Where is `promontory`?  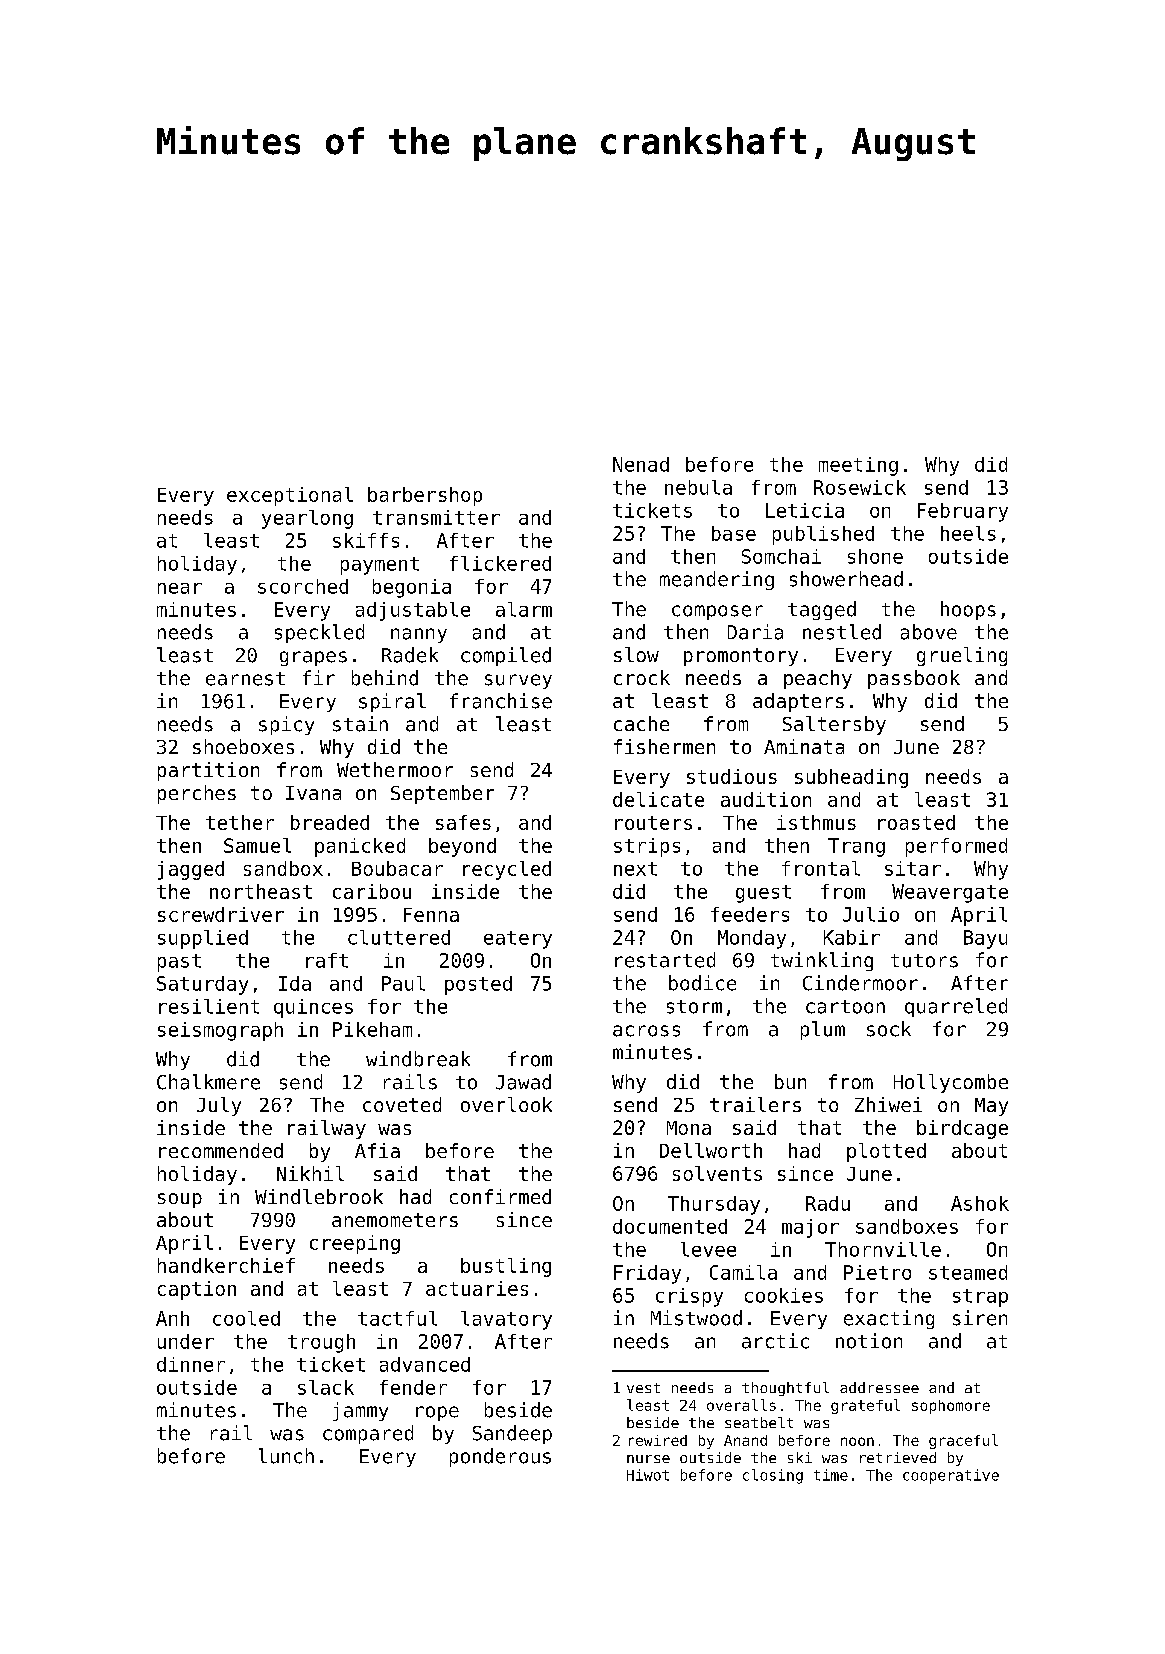
promontory is located at coordinates (741, 657).
